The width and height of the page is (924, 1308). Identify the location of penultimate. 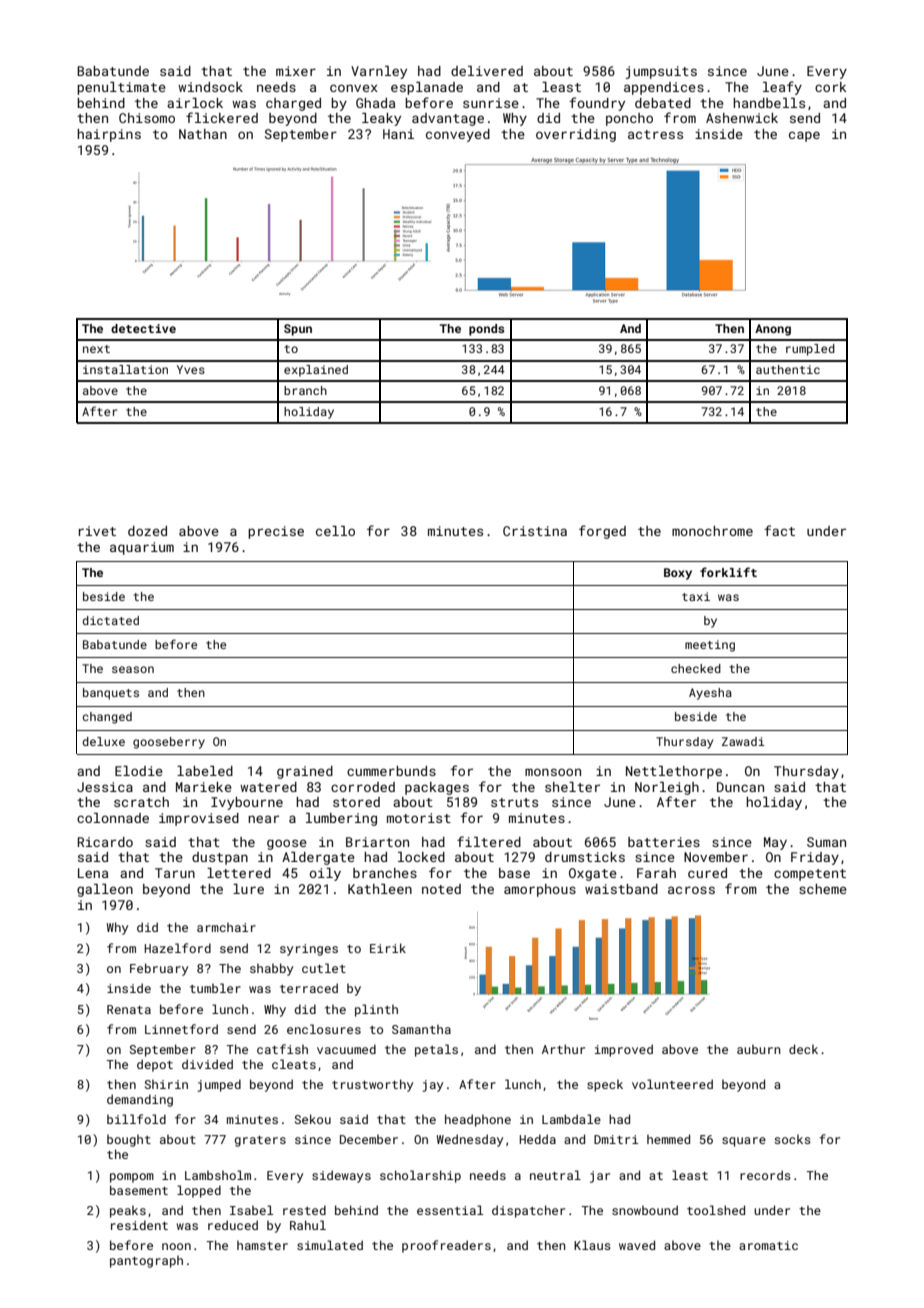
(121, 88).
